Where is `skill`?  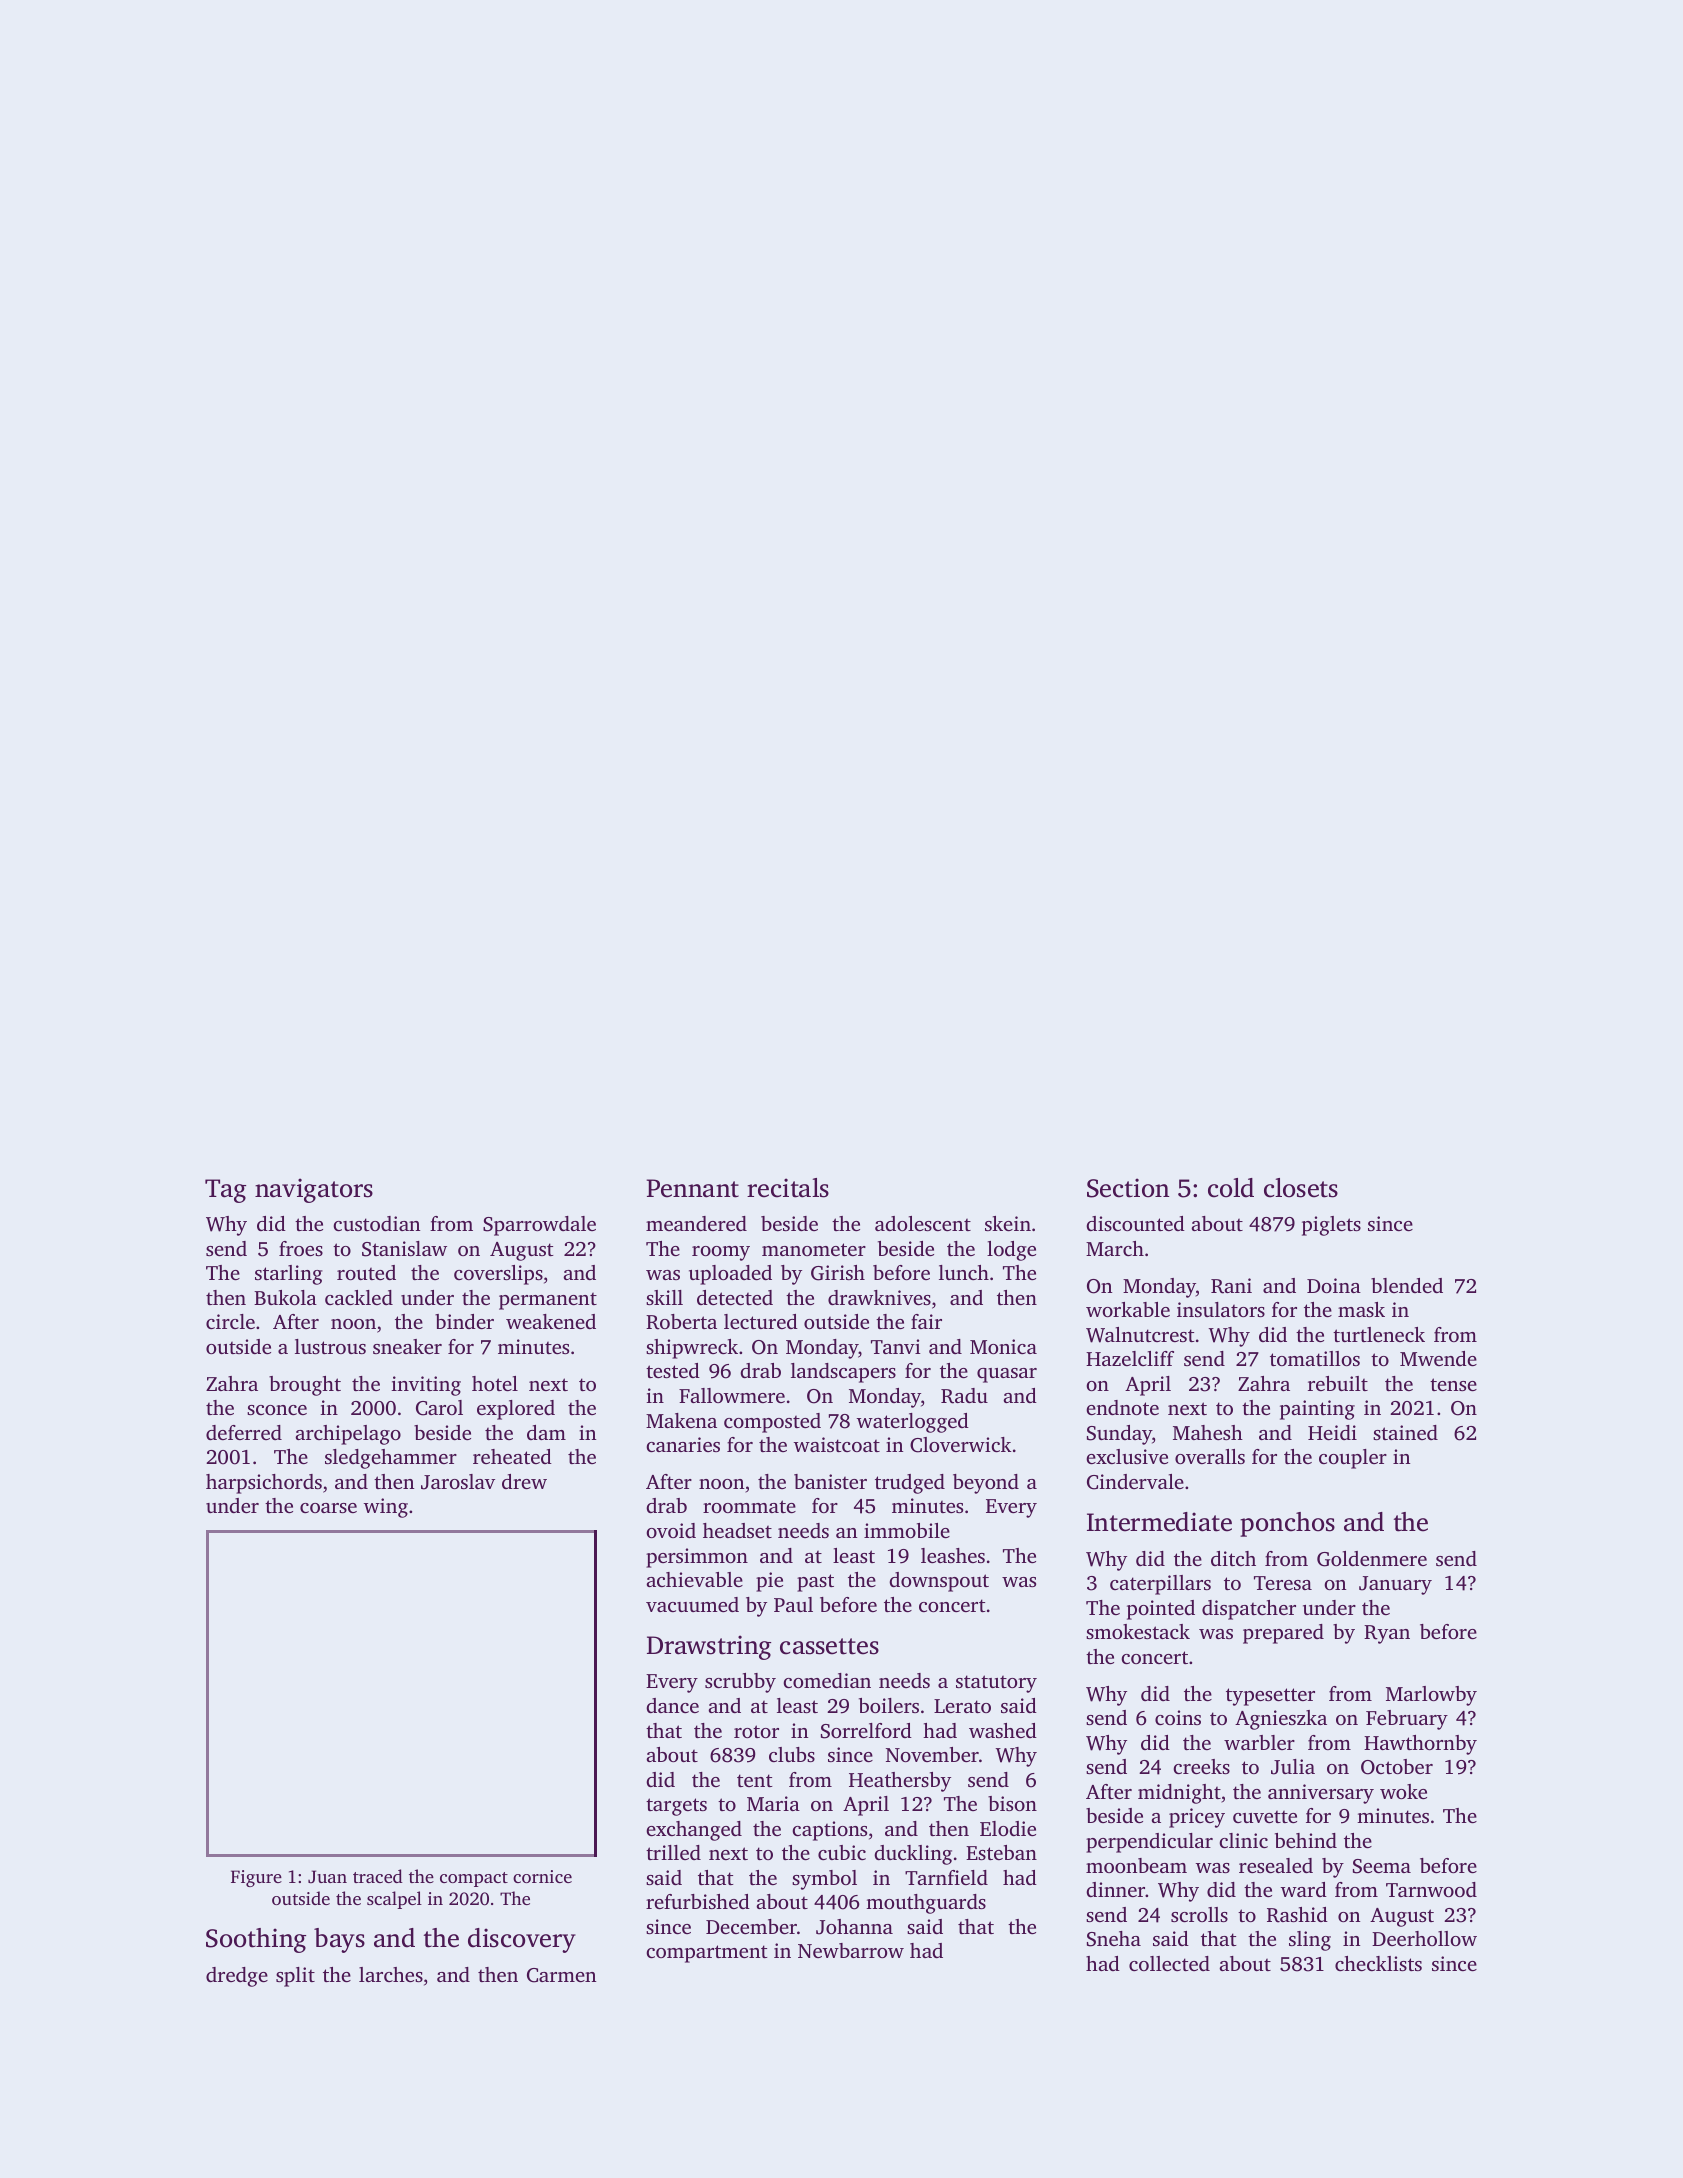 skill is located at coordinates (664, 1297).
